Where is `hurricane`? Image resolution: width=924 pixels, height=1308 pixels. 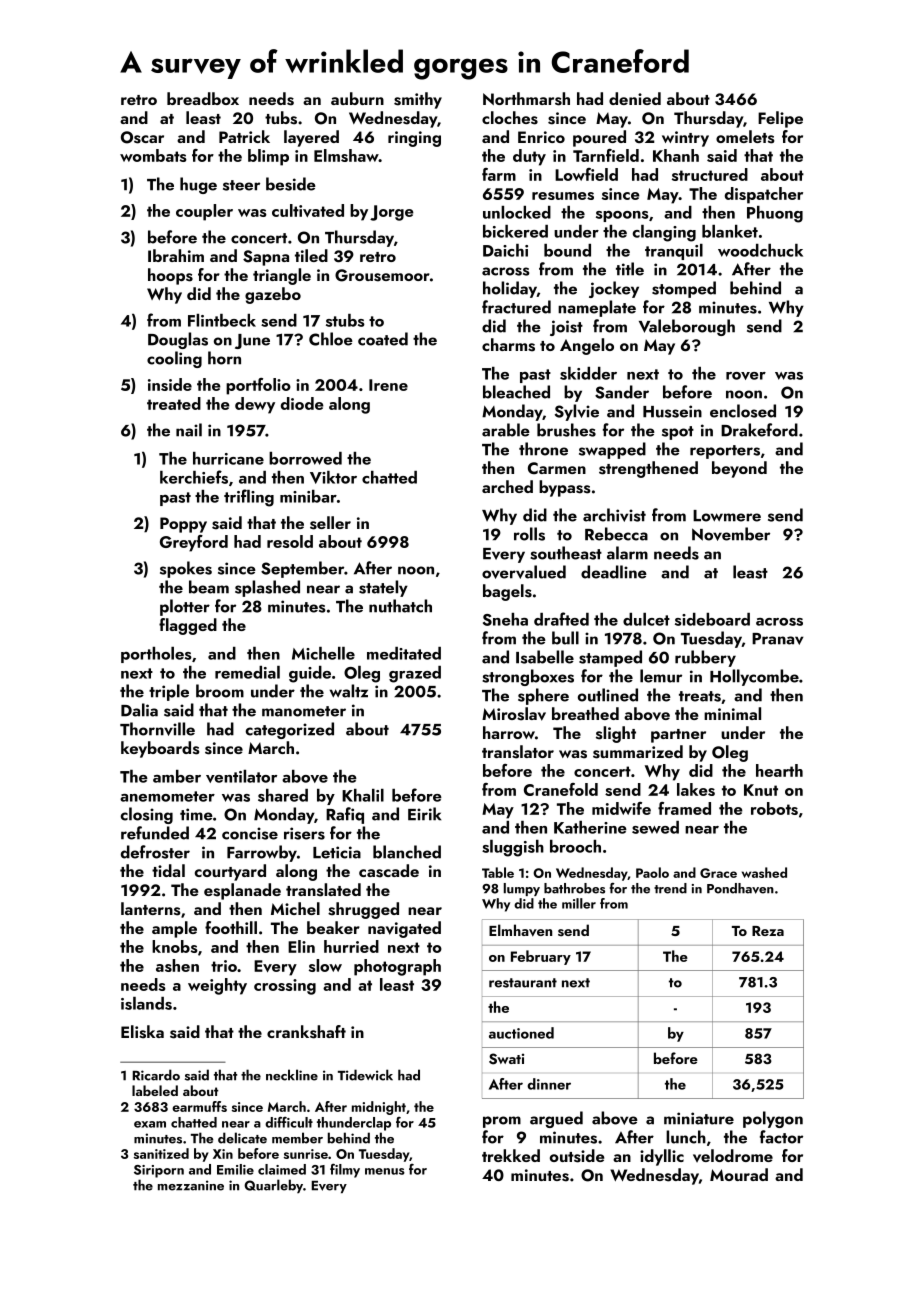
hurricane is located at coordinates (228, 458).
